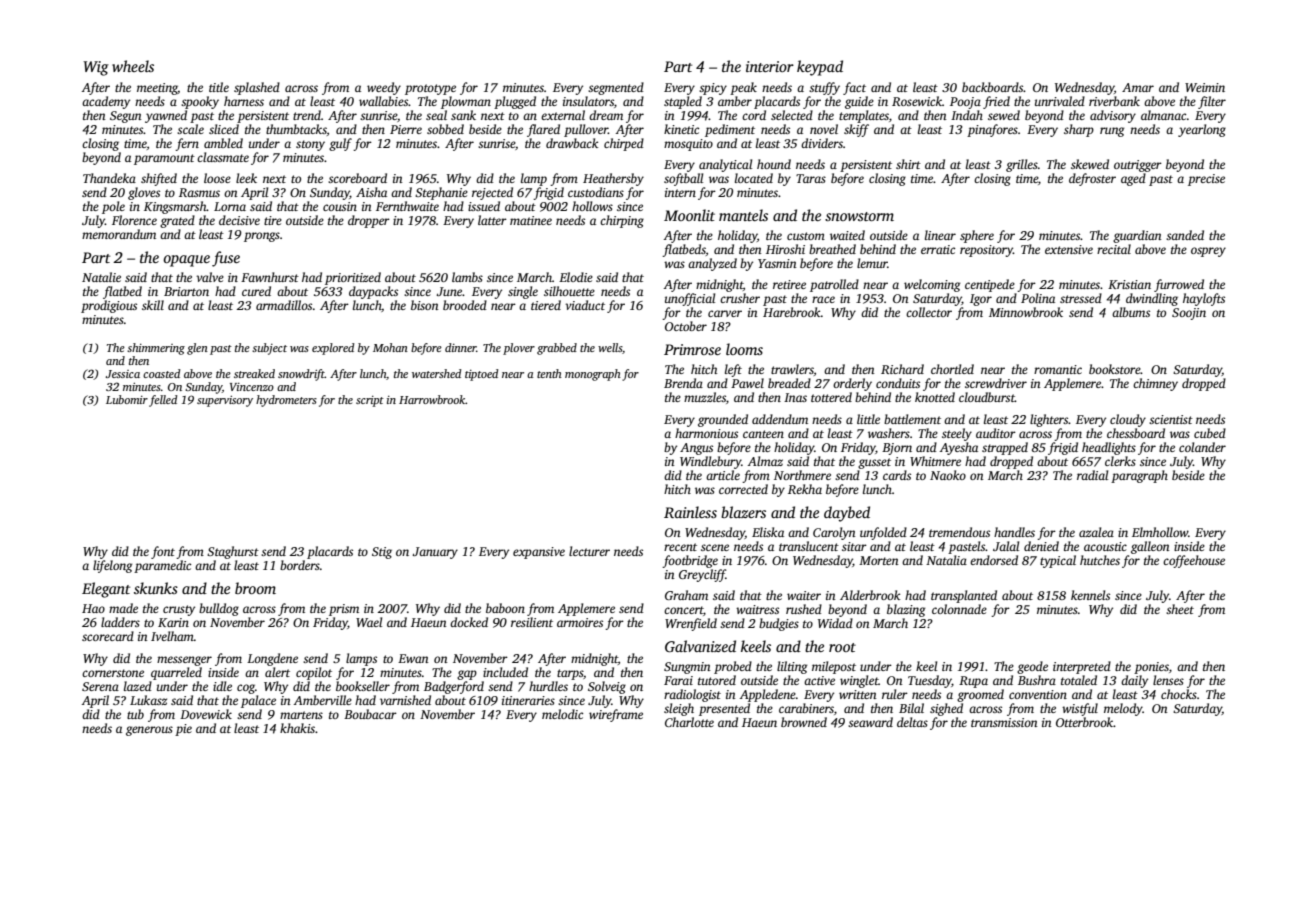 The height and width of the page is (924, 1308). What do you see at coordinates (528, 700) in the page?
I see `itineraries` at bounding box center [528, 700].
